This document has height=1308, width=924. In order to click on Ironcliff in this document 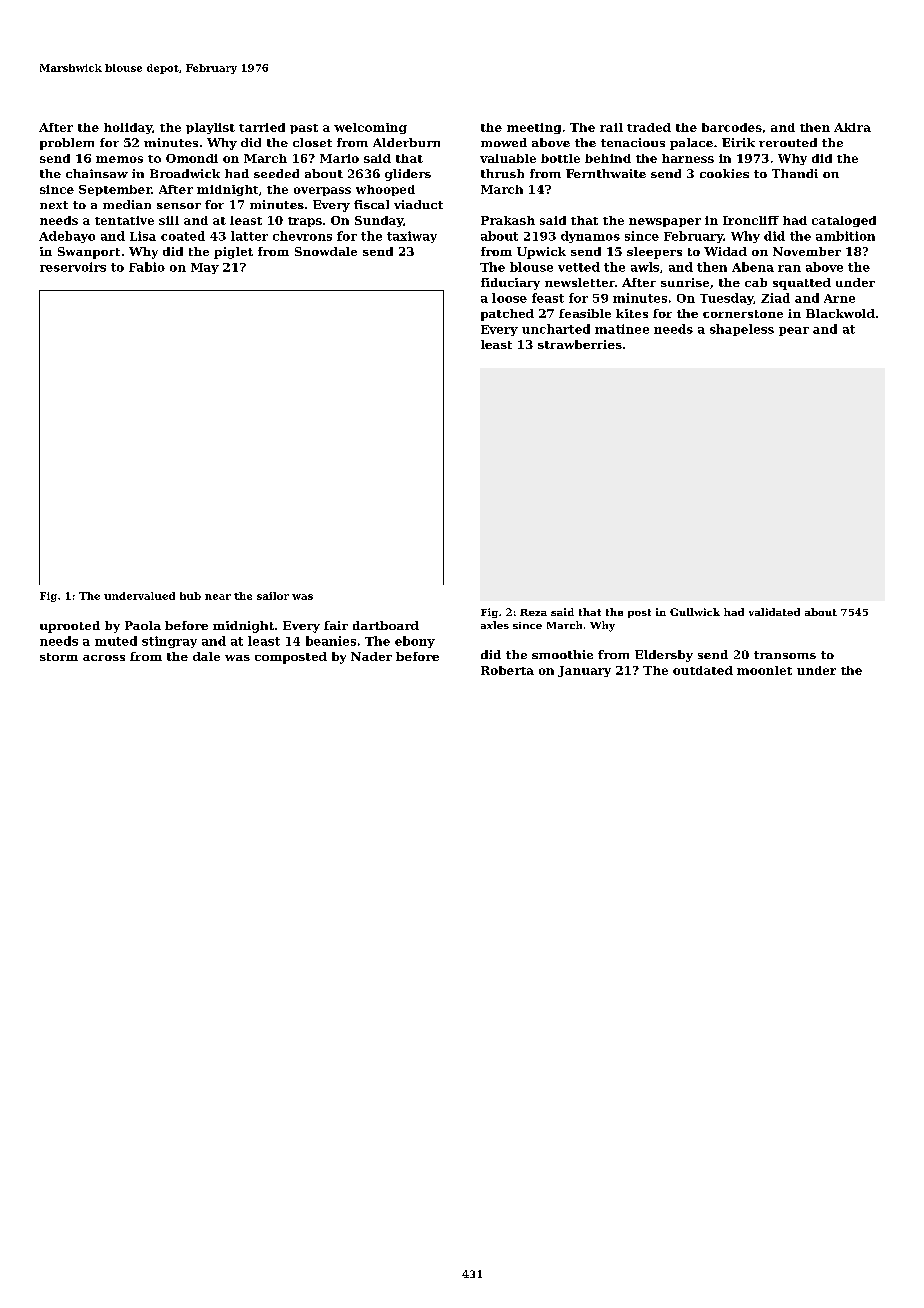, I will do `click(751, 220)`.
